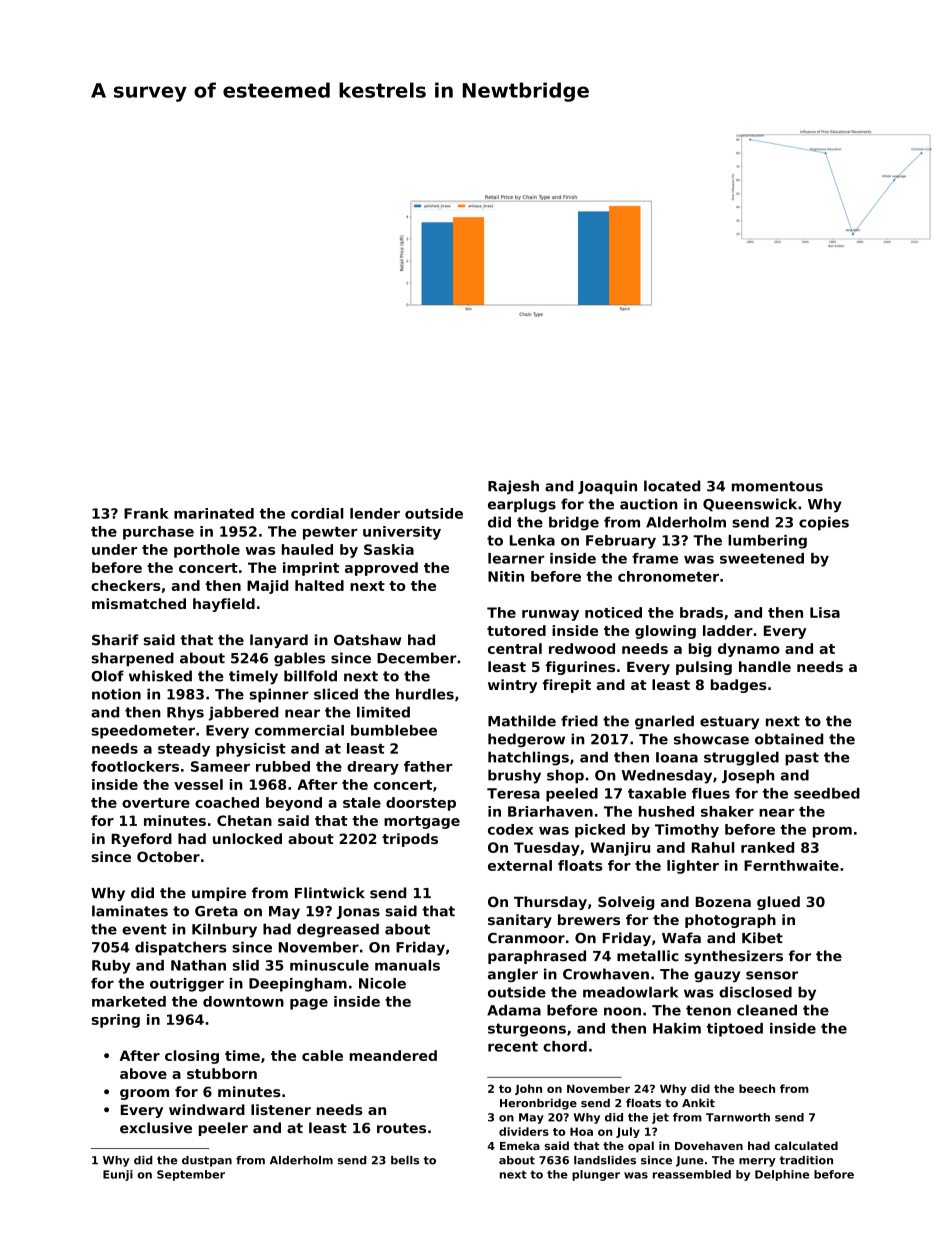 The width and height of the screenshot is (952, 1233). I want to click on Ruby, so click(111, 967).
